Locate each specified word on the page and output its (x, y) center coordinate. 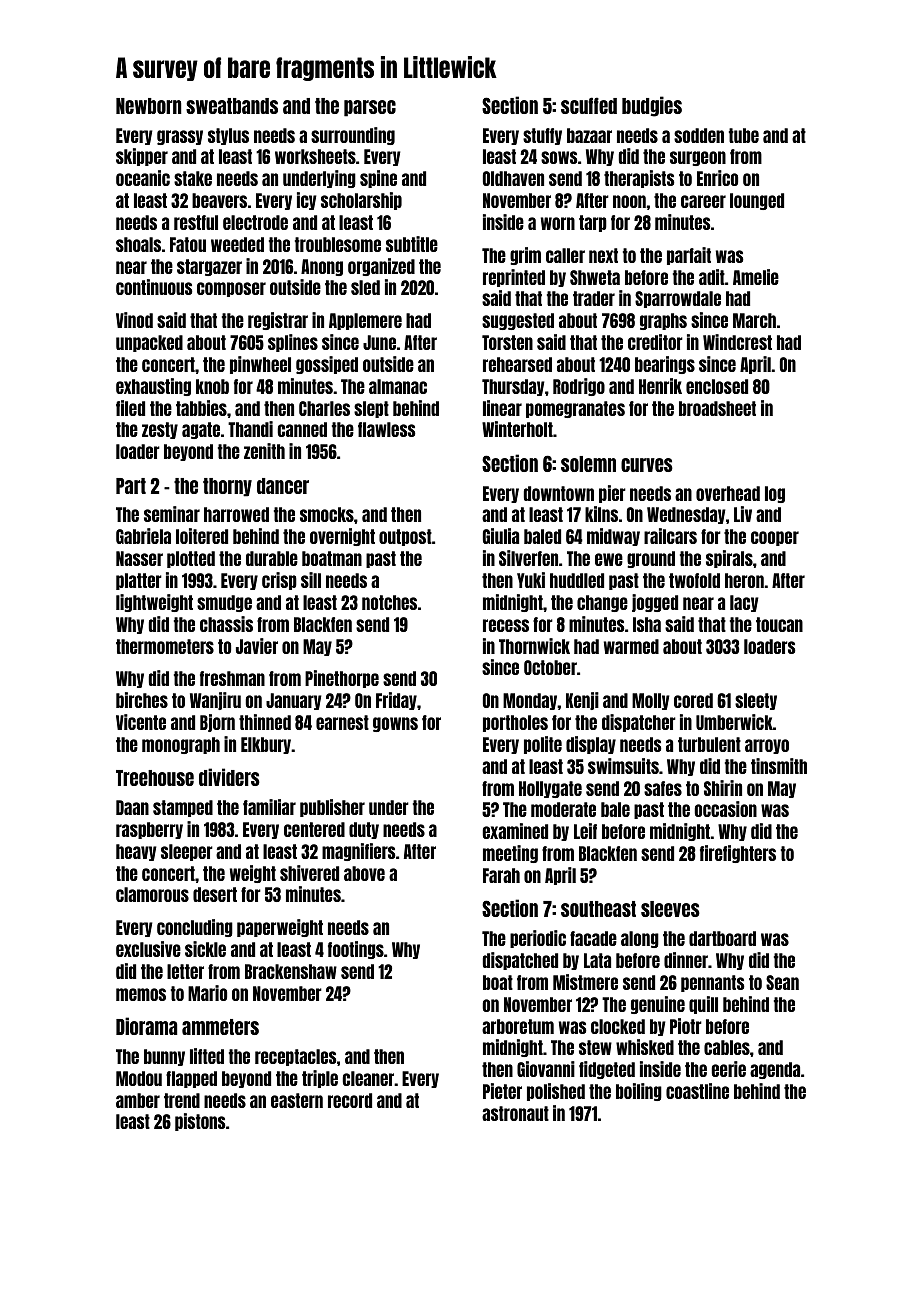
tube (744, 135)
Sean (782, 982)
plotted (191, 559)
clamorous (152, 894)
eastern (297, 1100)
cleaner (368, 1078)
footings (356, 950)
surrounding (353, 136)
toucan (779, 624)
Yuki (531, 580)
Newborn (149, 106)
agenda (775, 1070)
